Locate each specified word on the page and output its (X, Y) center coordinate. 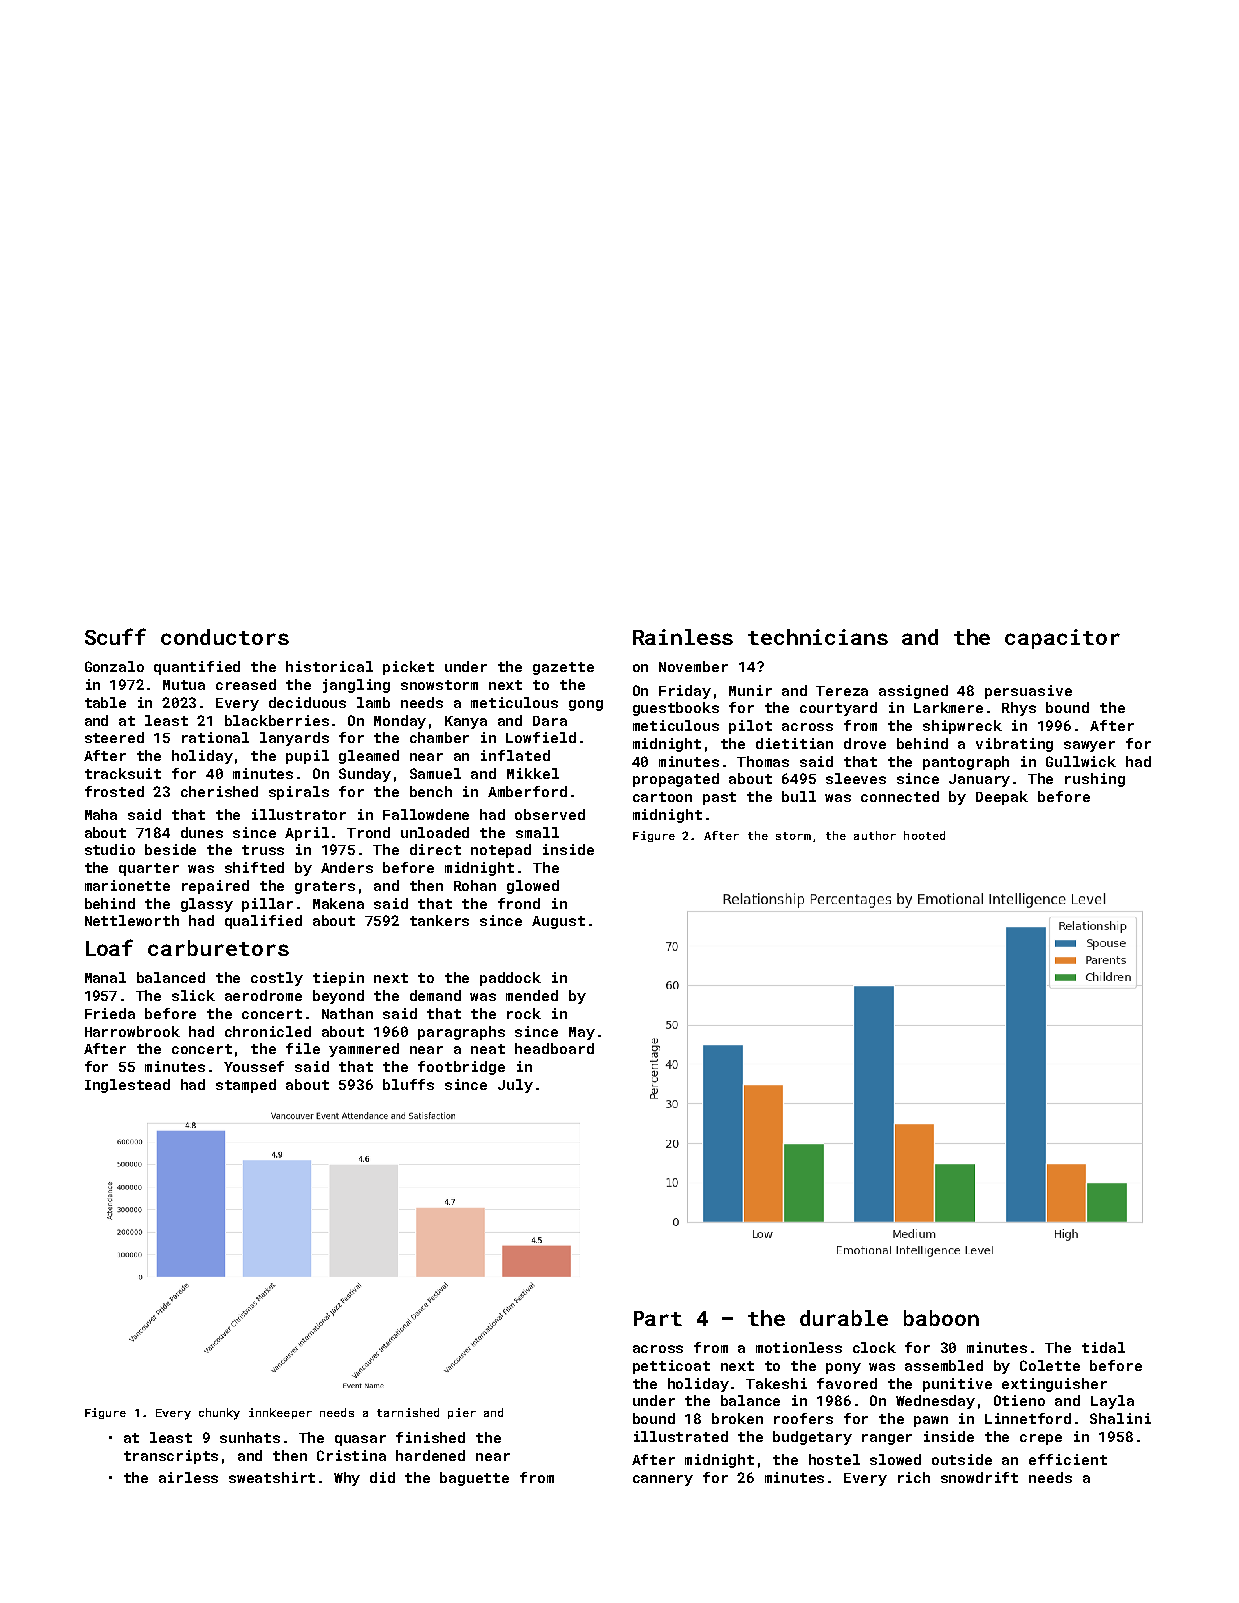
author (875, 835)
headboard (554, 1048)
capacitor (1062, 639)
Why (347, 1479)
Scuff (115, 636)
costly (277, 979)
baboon (941, 1318)
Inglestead (127, 1086)
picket (408, 668)
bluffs (408, 1084)
